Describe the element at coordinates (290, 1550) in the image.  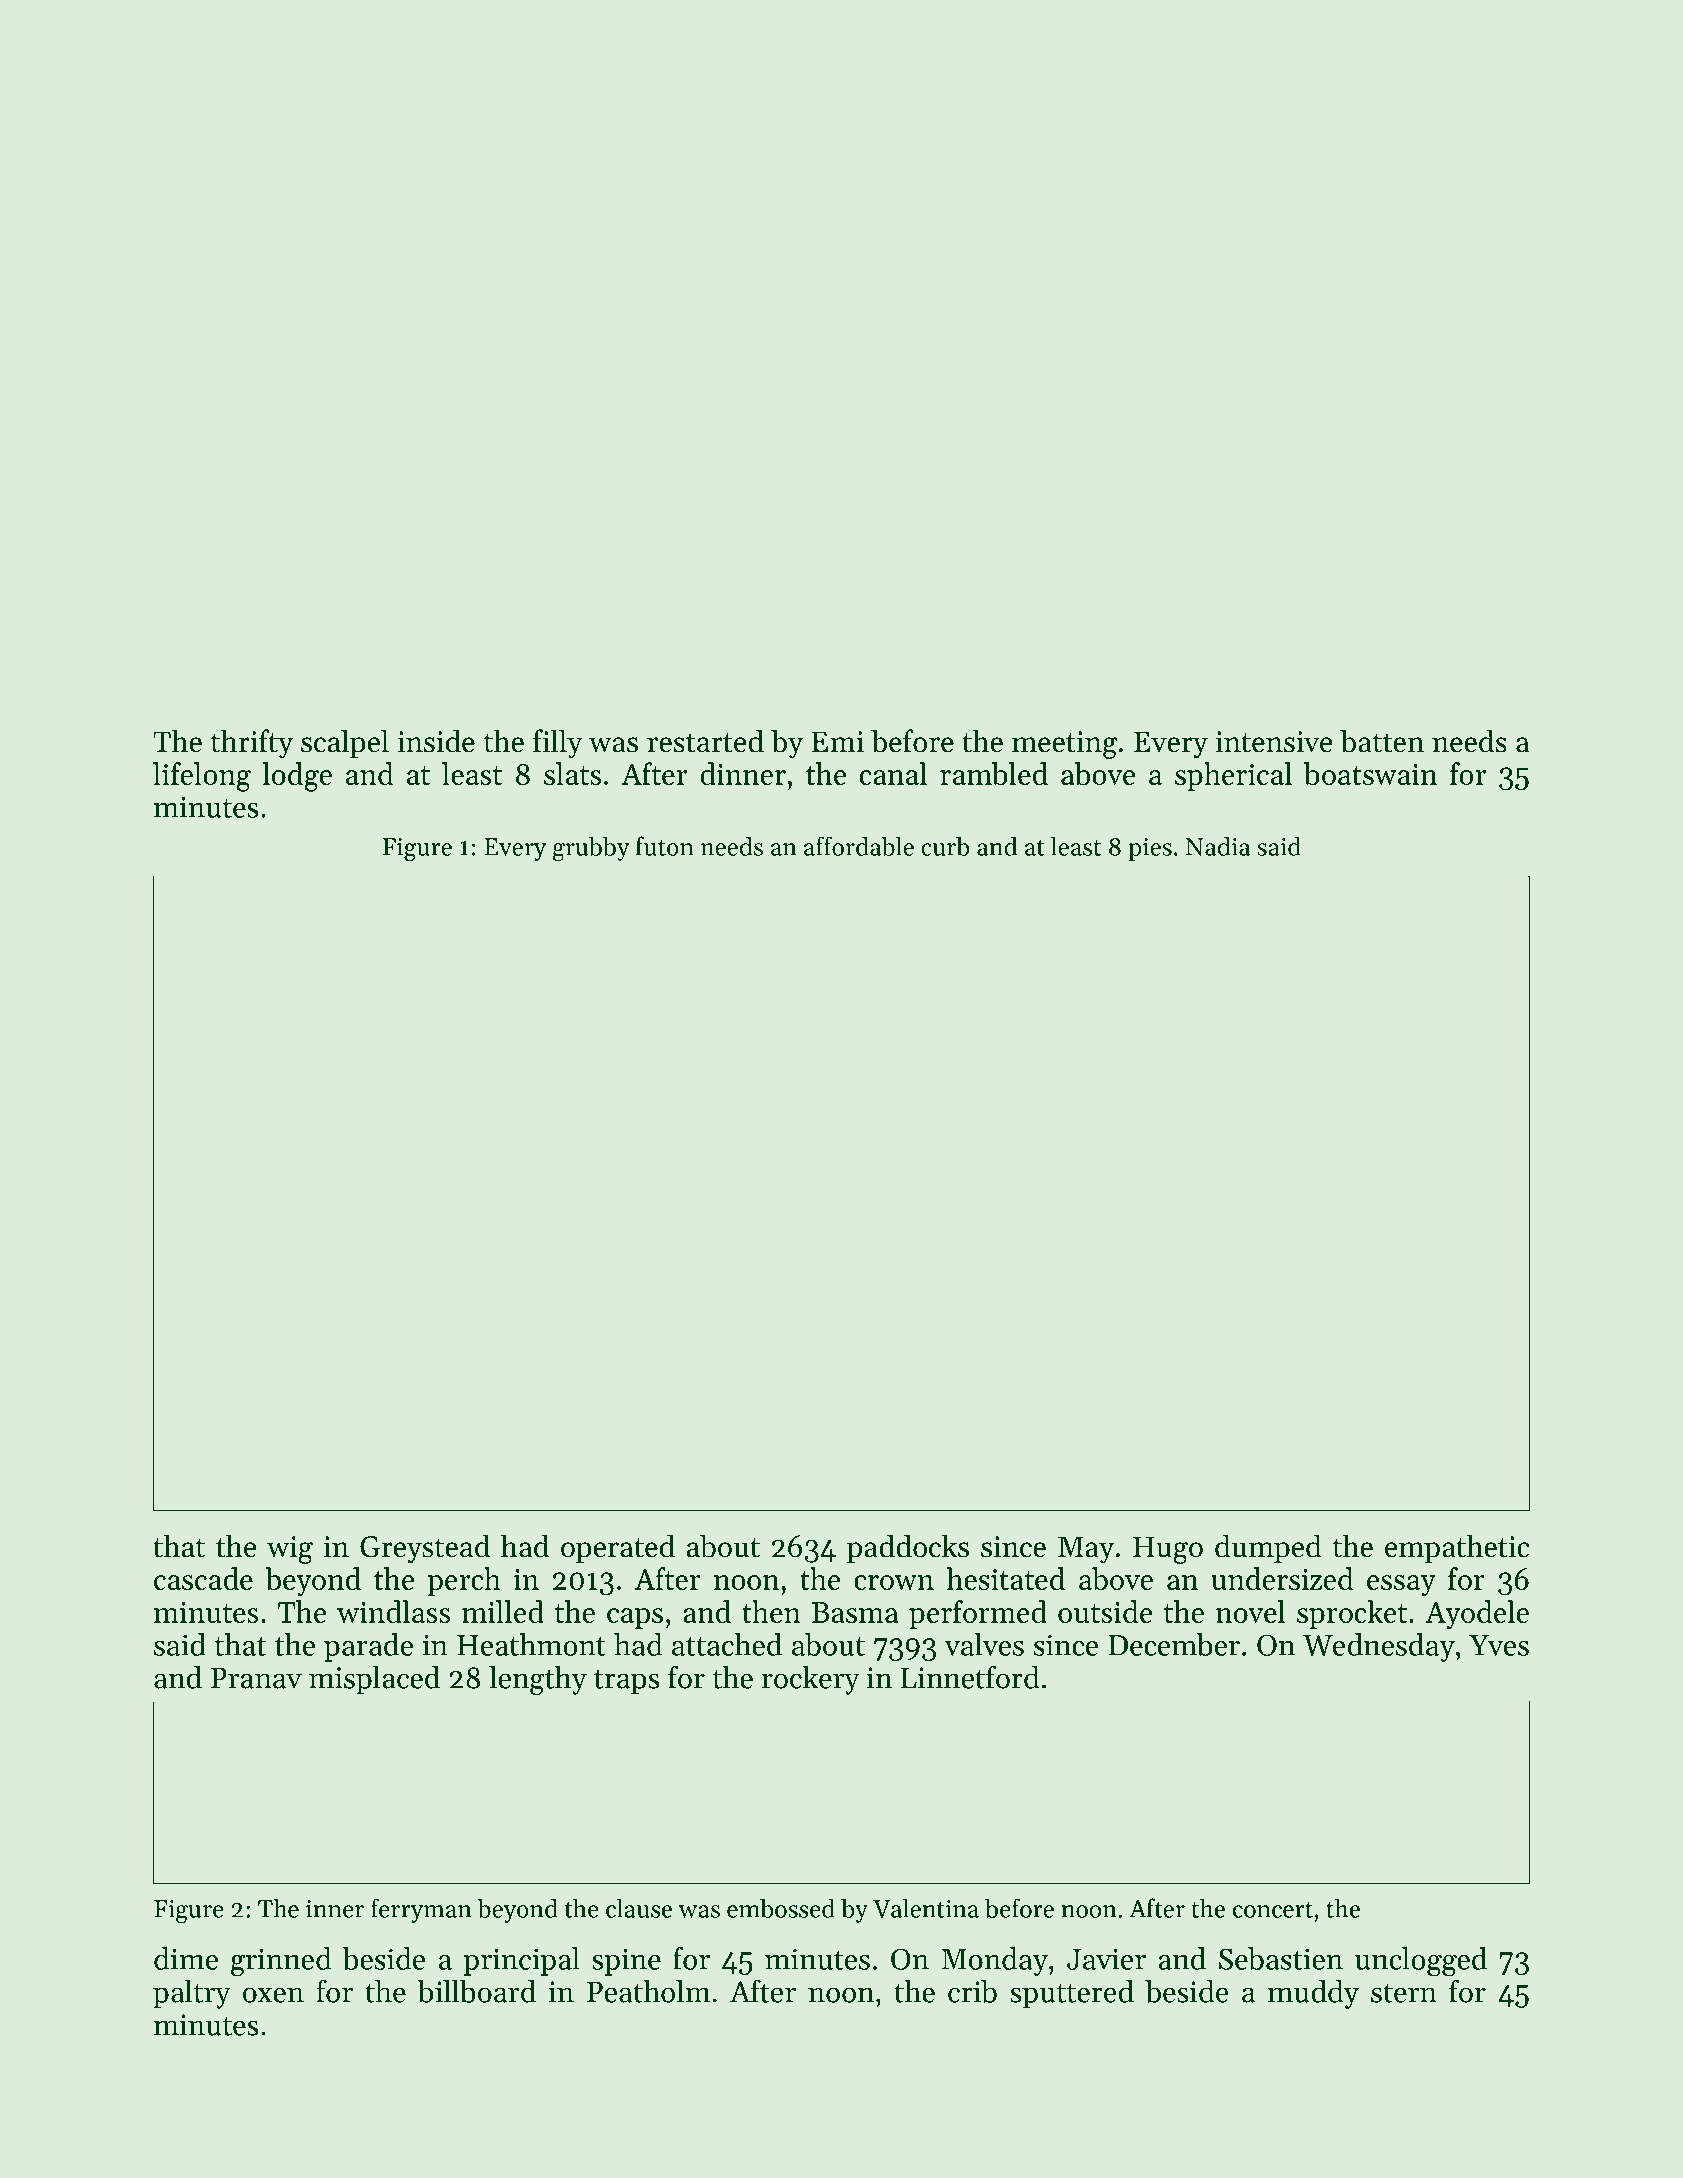
I see `wig` at that location.
